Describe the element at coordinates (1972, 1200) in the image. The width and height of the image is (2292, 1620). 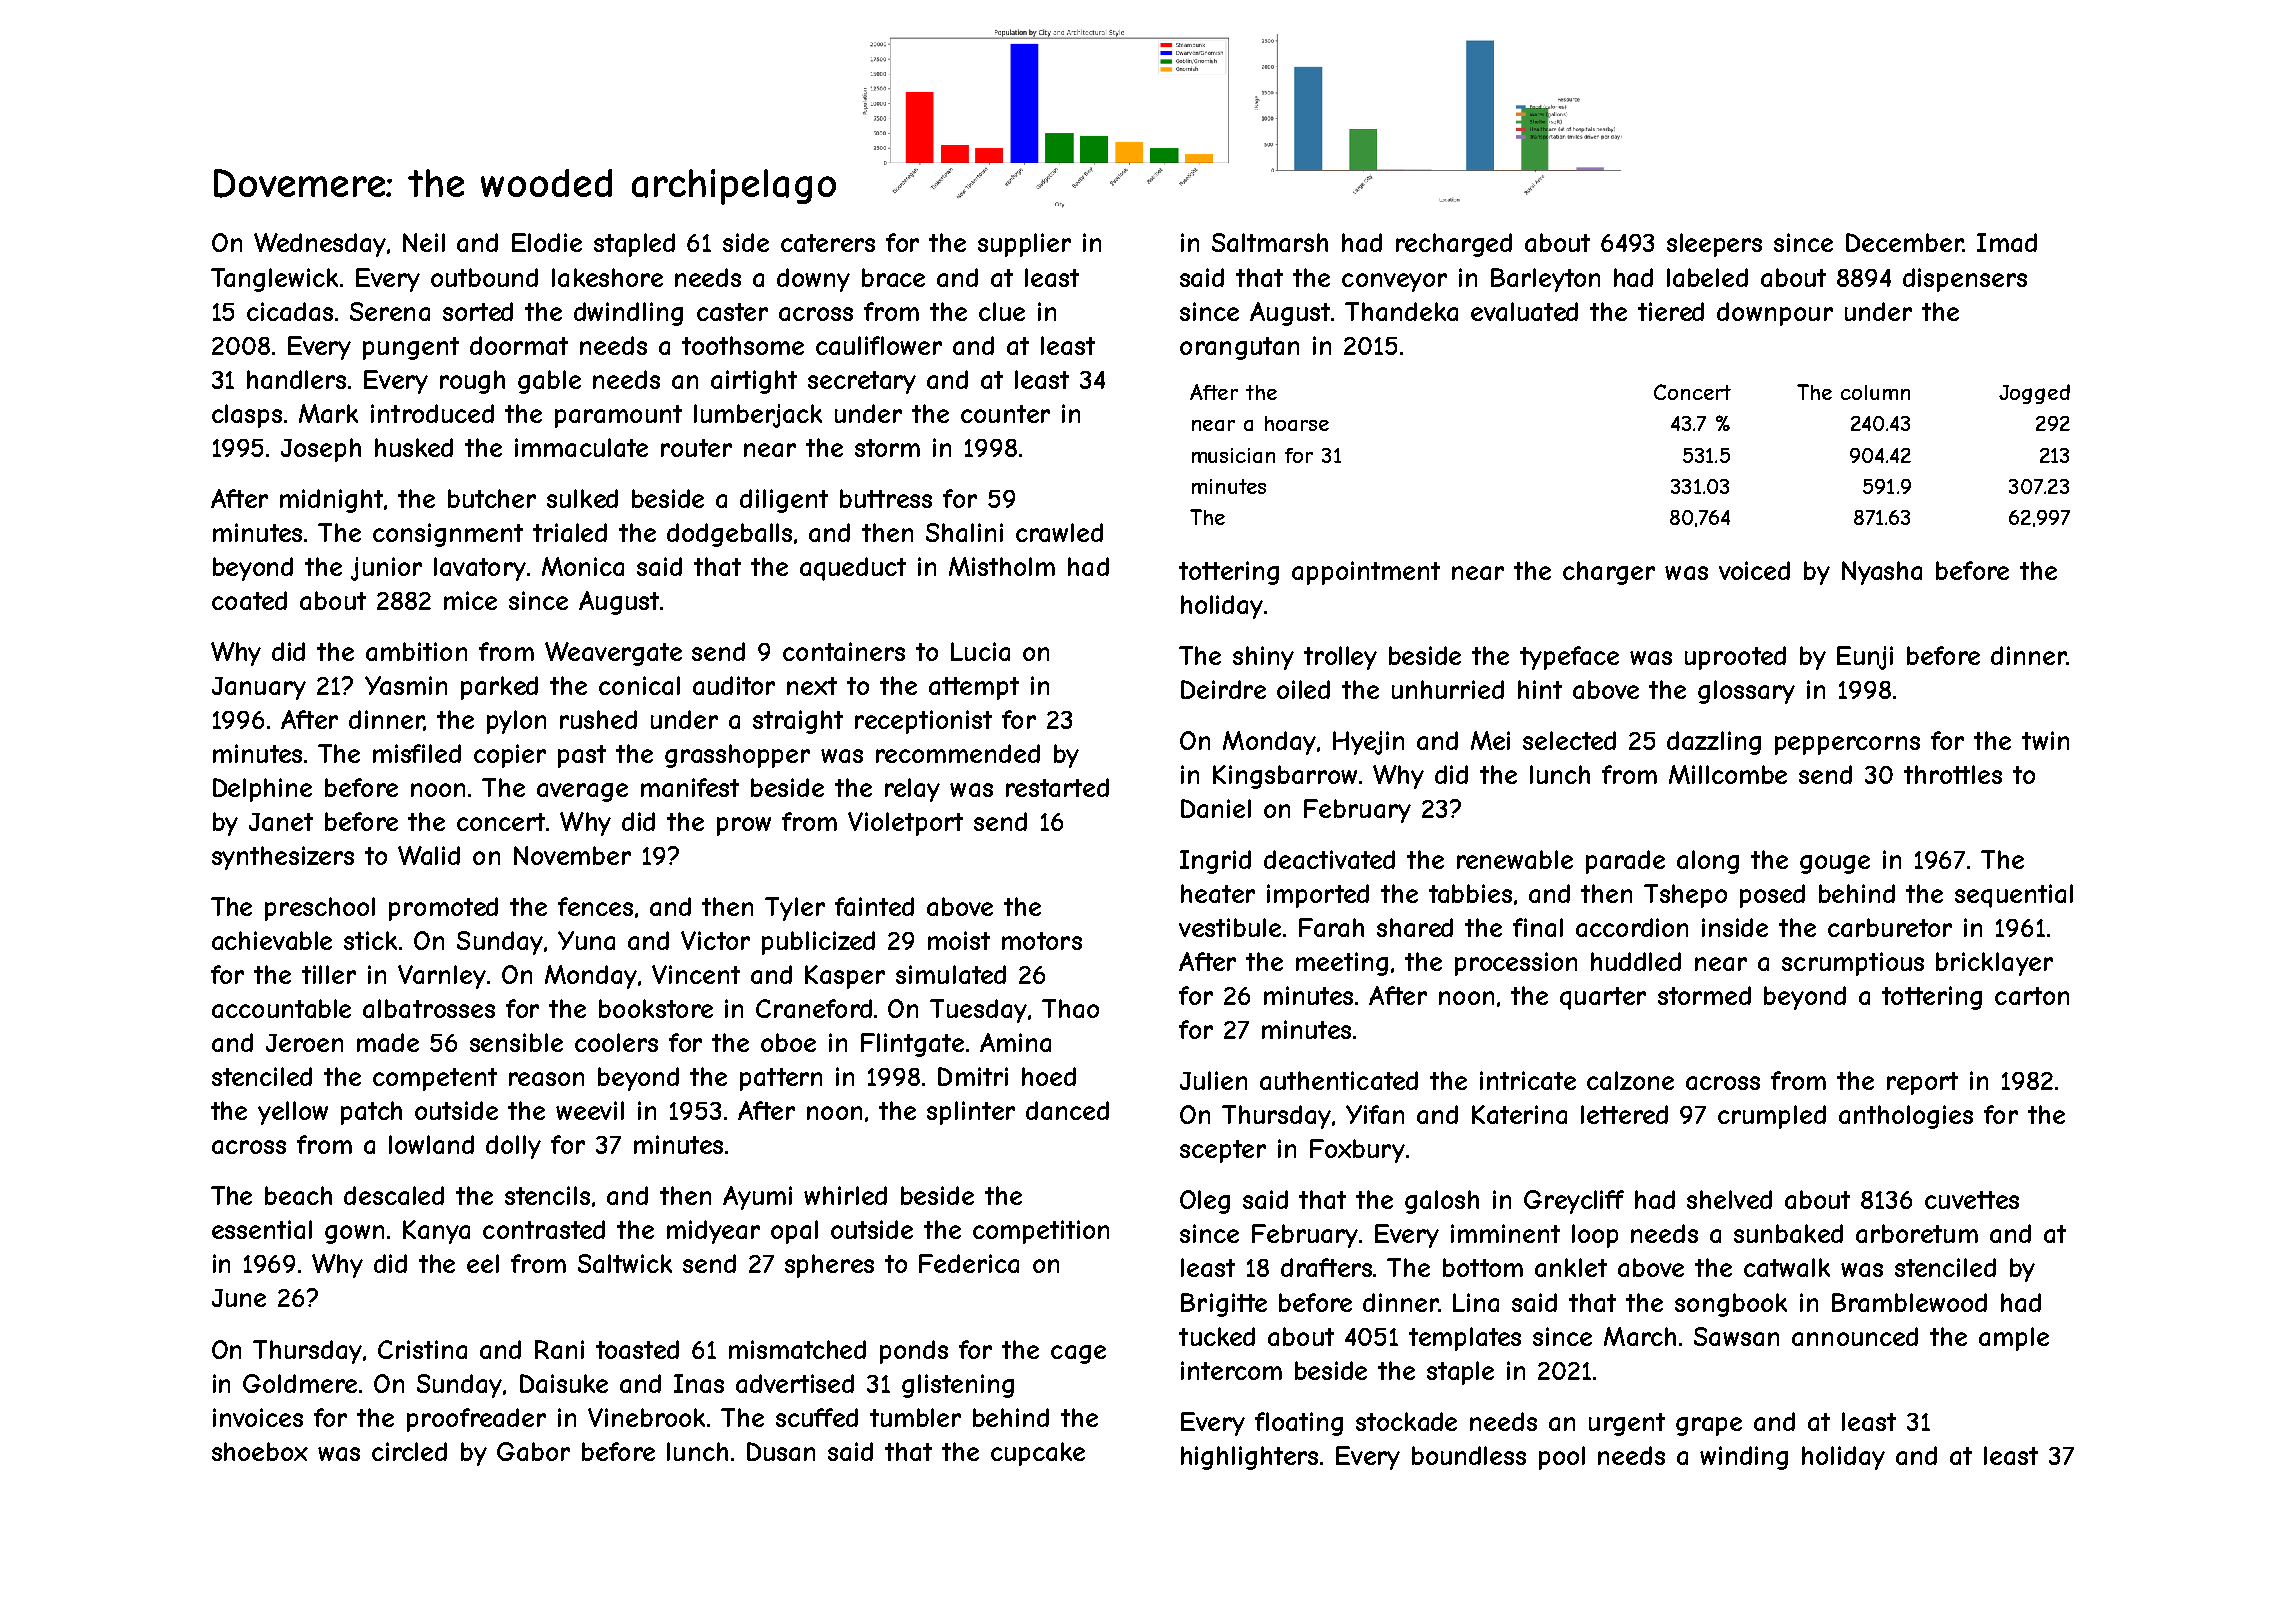
I see `cuvettes` at that location.
